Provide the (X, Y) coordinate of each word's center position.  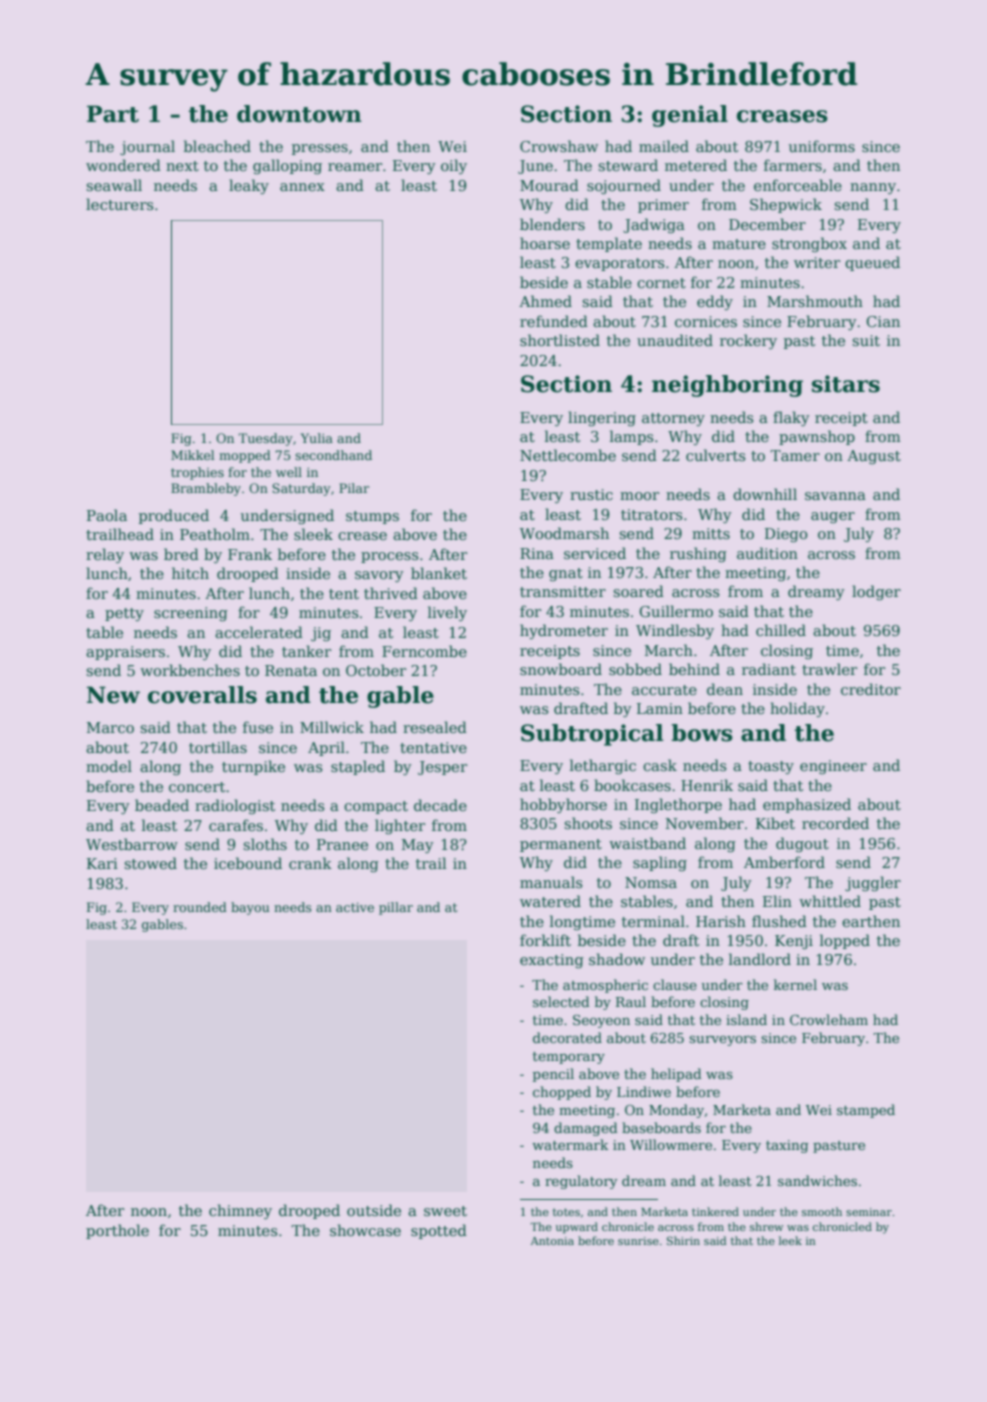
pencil (553, 1075)
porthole (117, 1231)
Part (113, 114)
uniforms (822, 146)
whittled (830, 901)
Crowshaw (559, 146)
